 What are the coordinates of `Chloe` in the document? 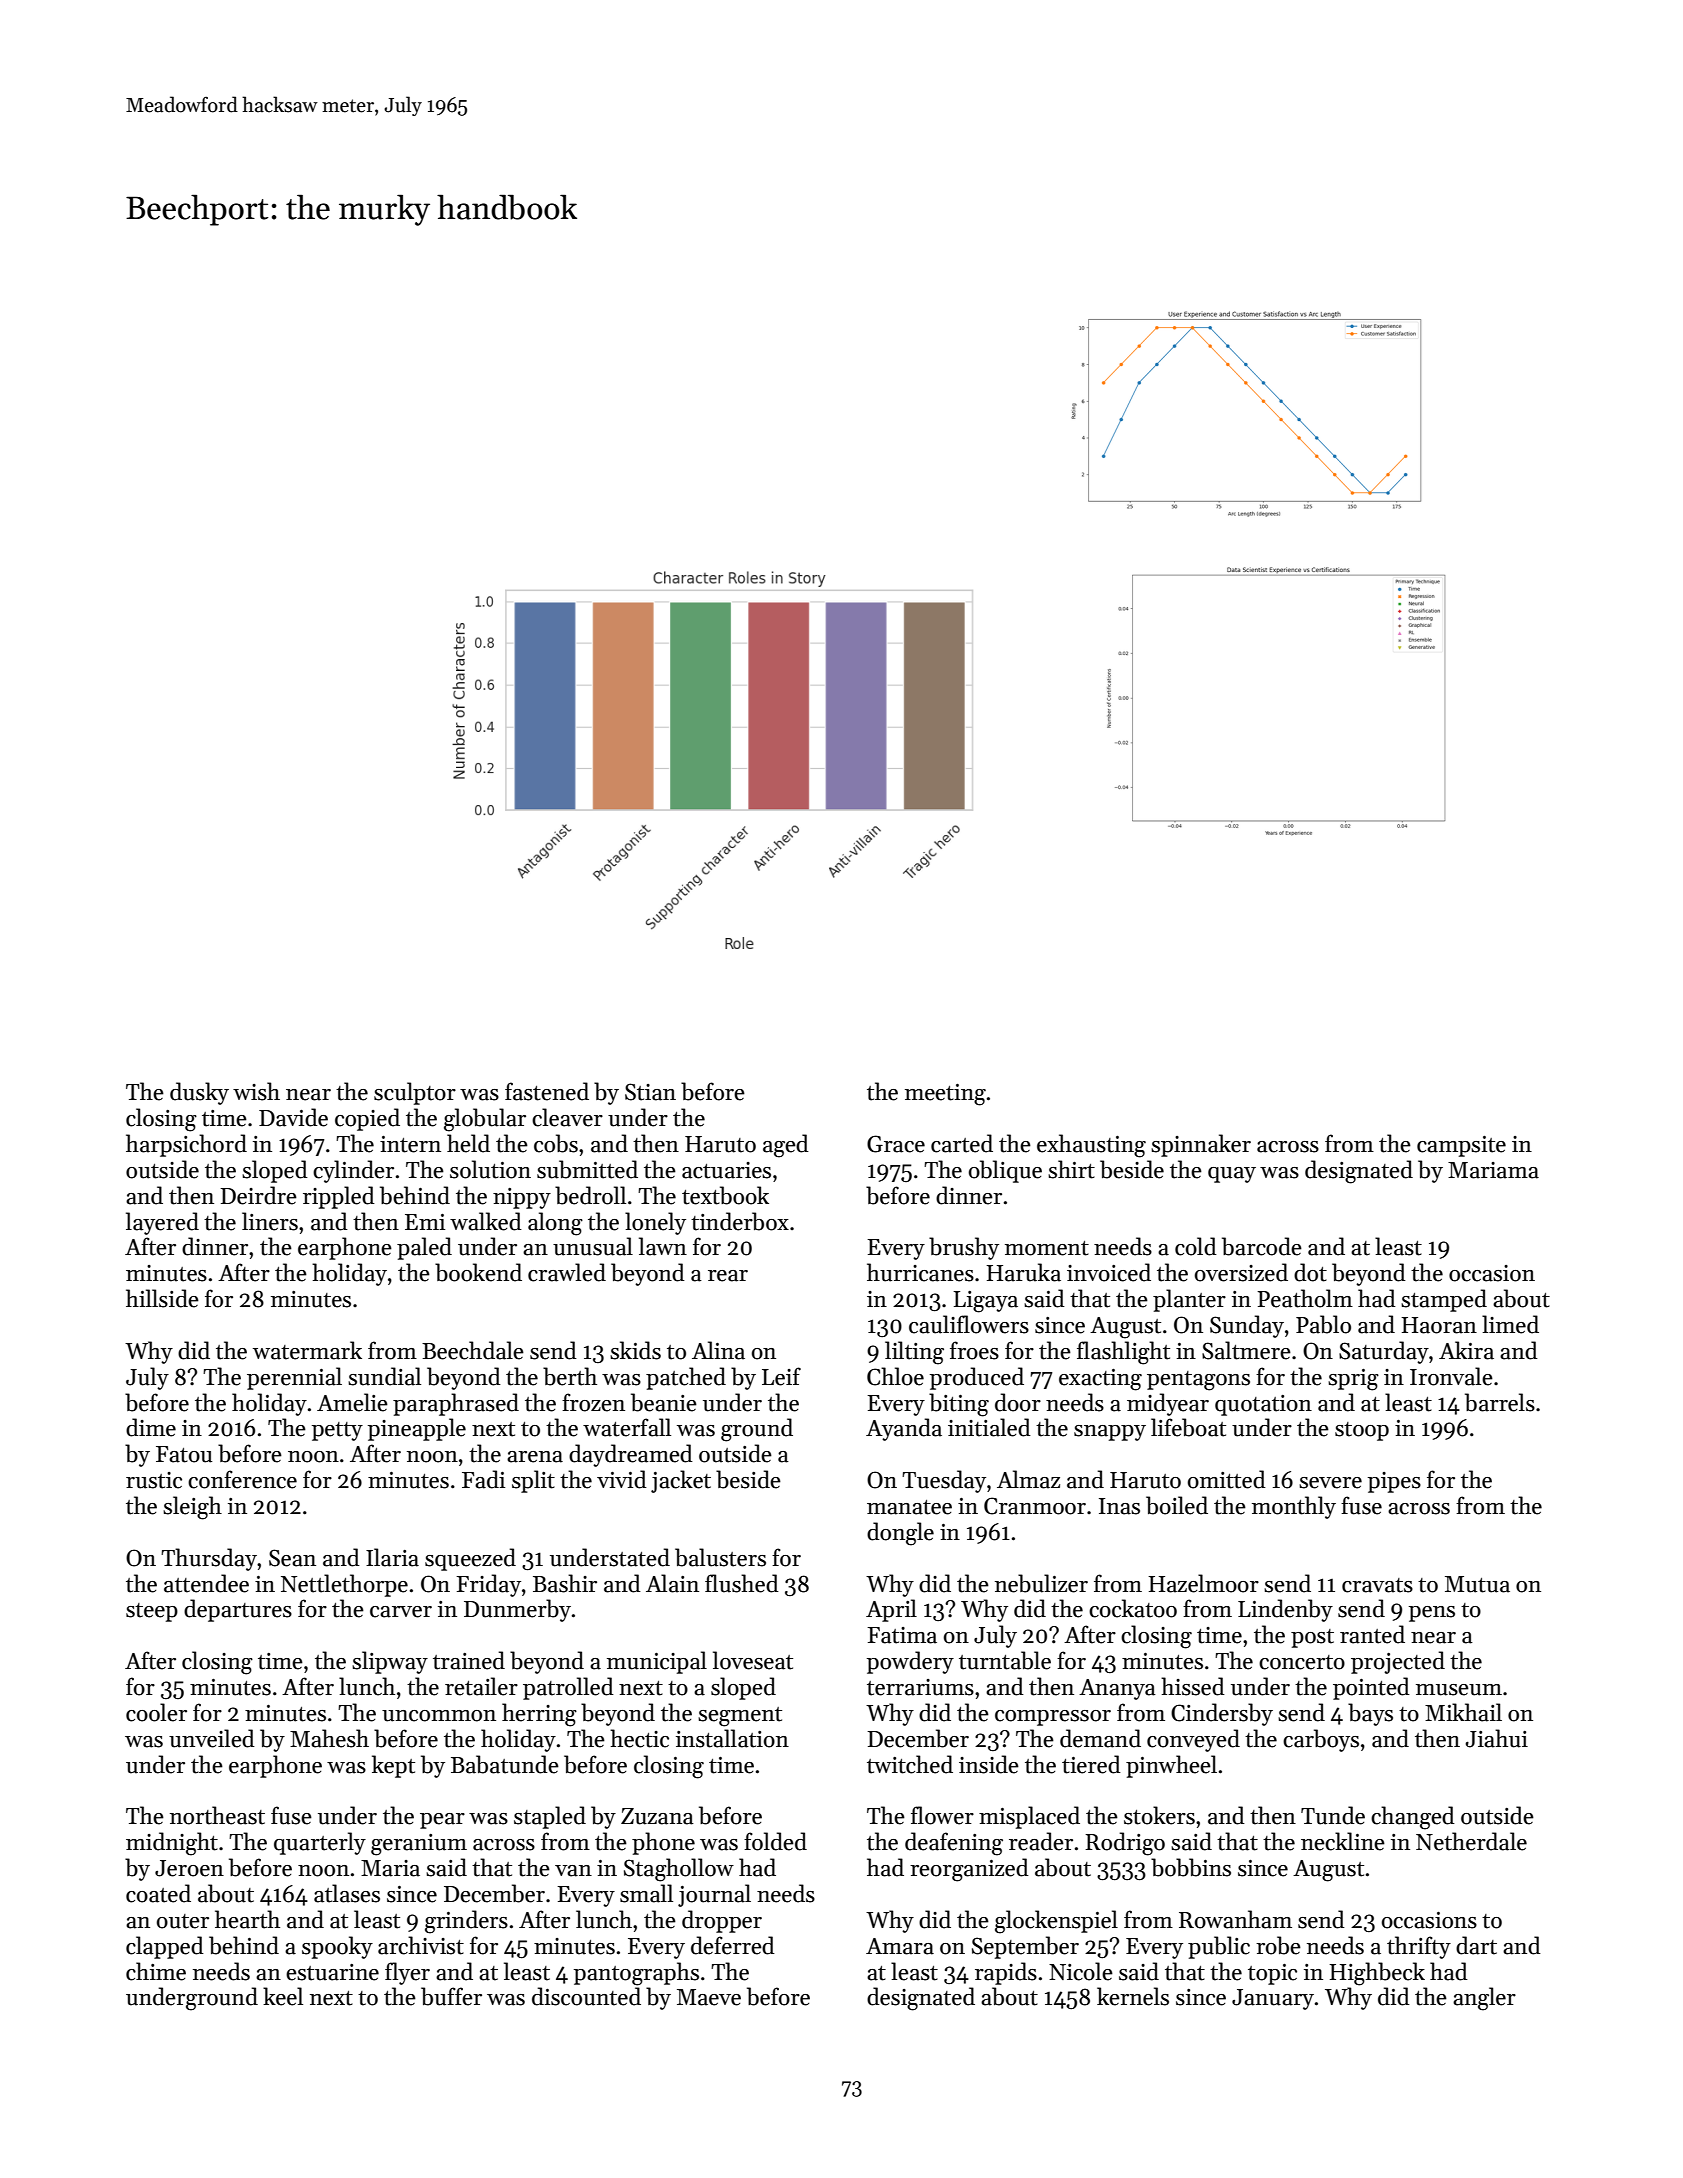 It's located at (895, 1376).
